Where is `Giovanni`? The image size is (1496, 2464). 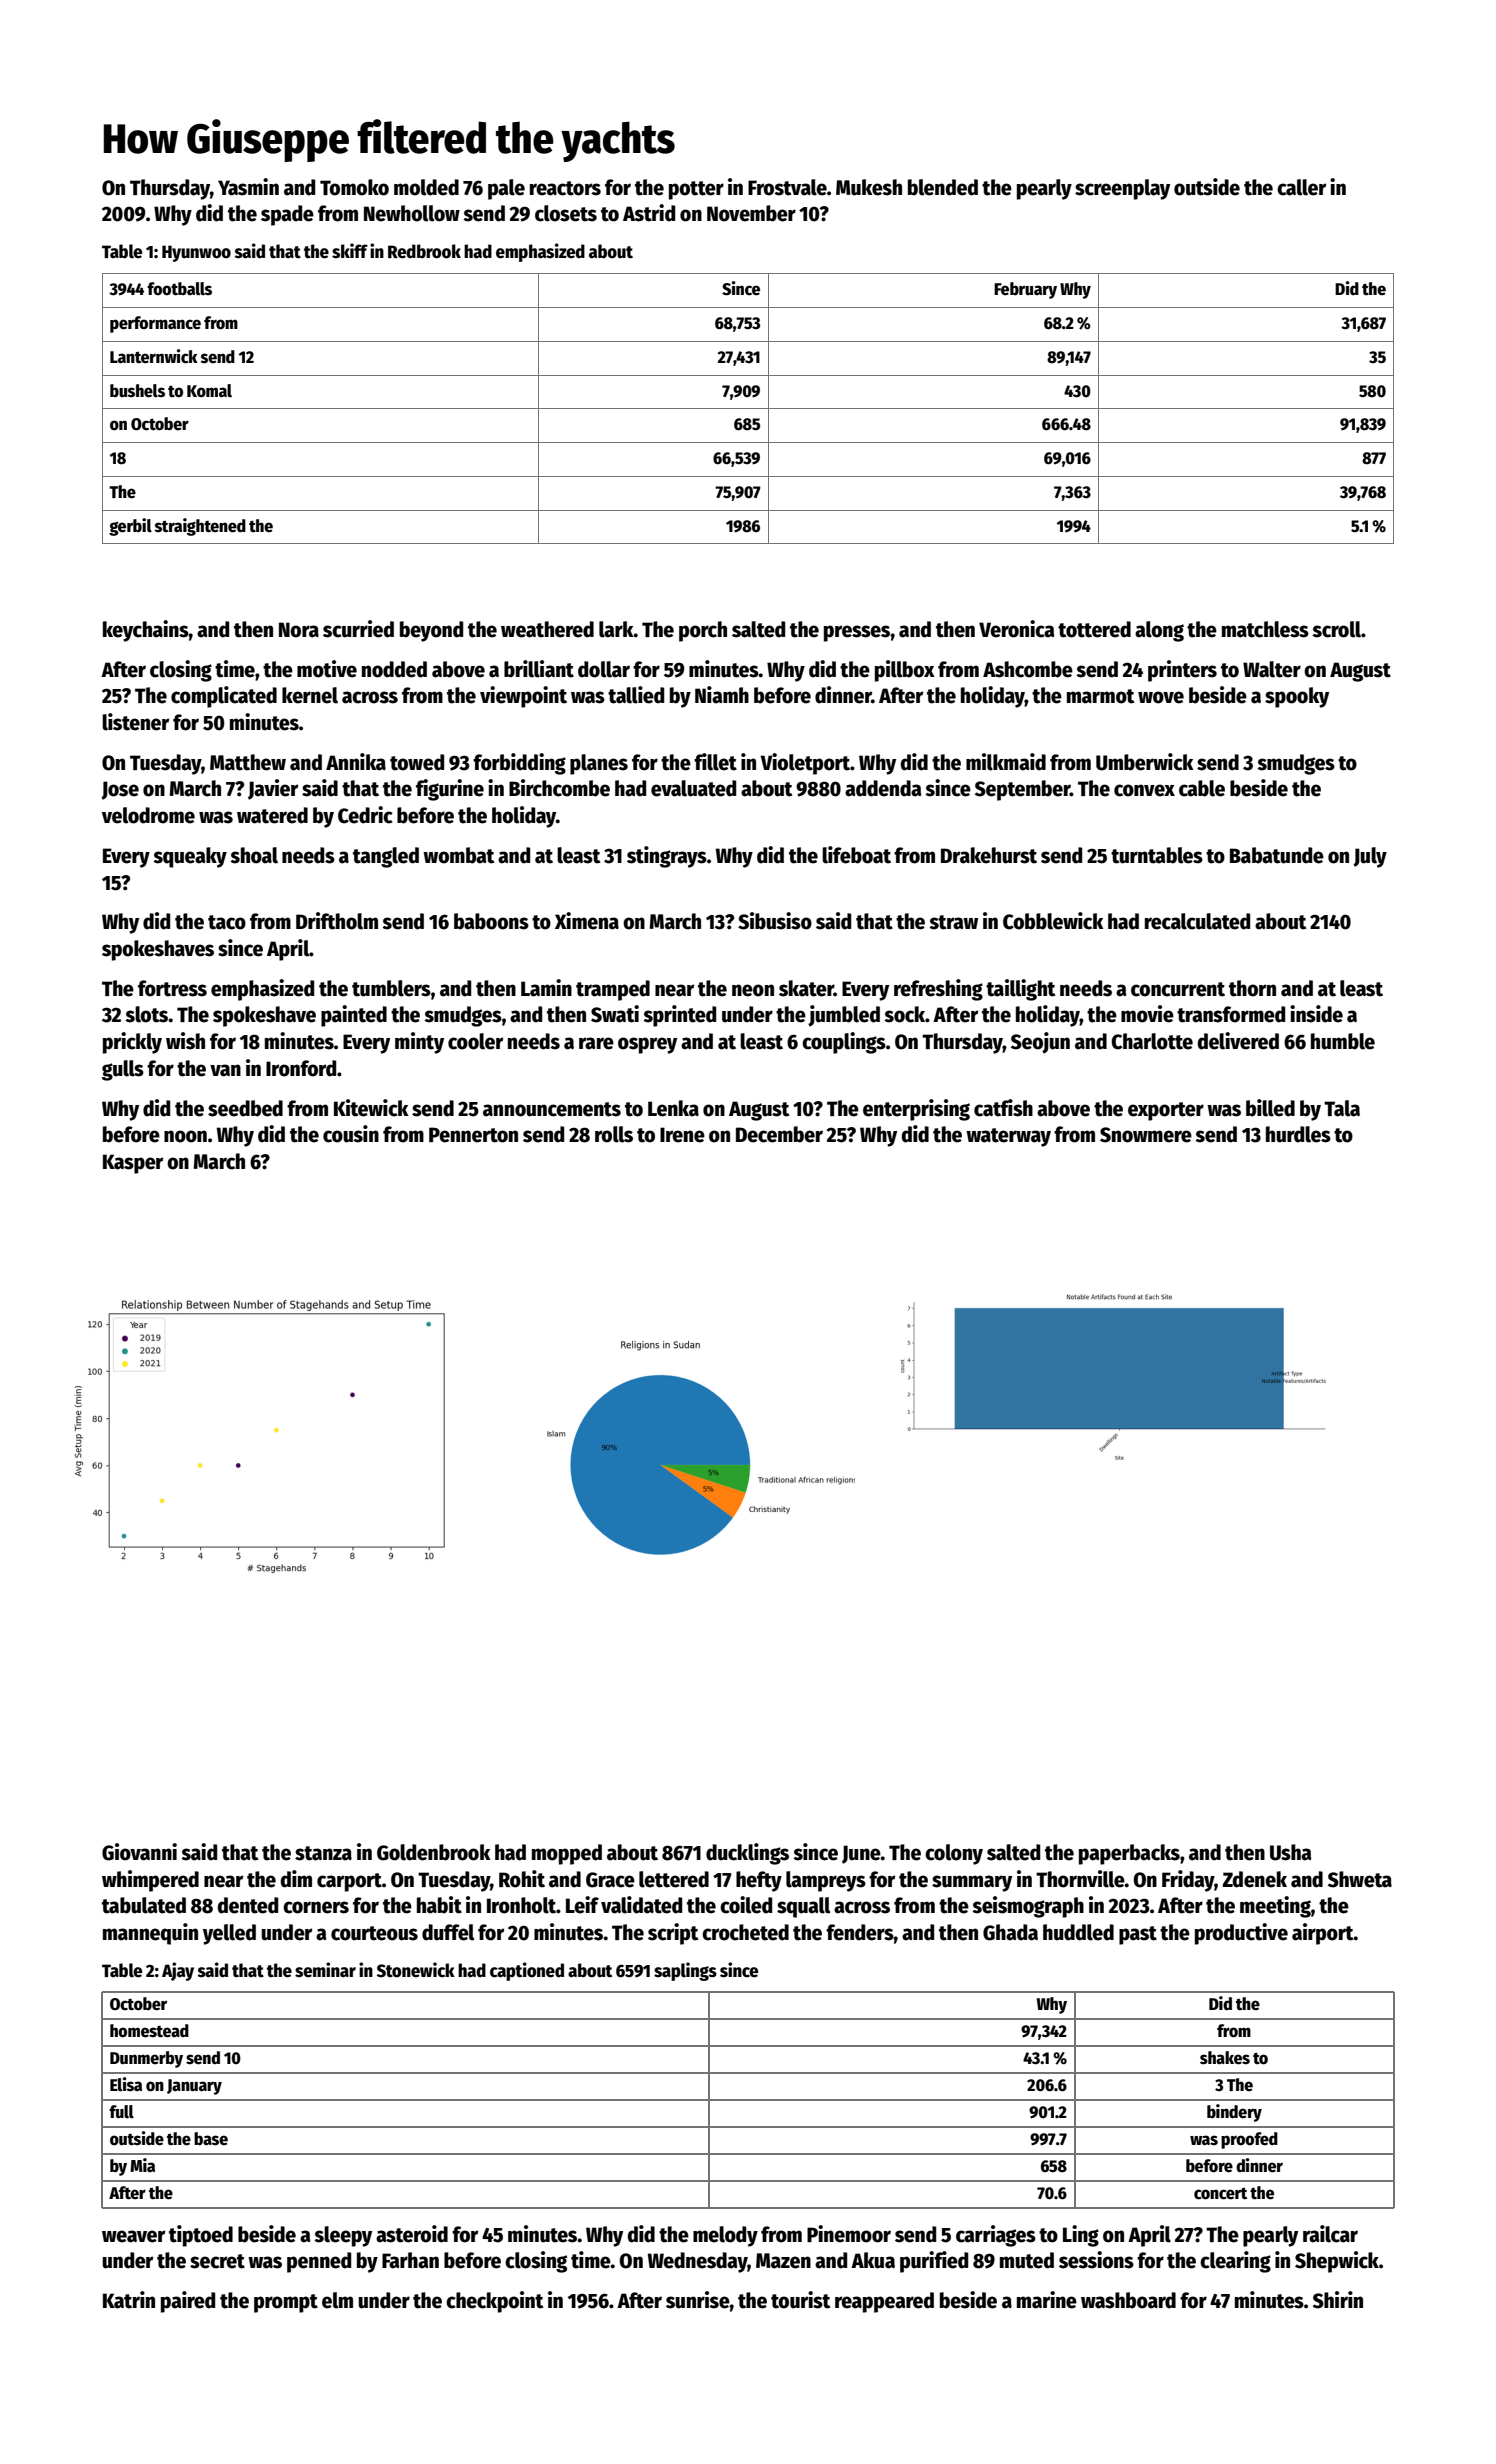
Giovanni is located at coordinates (139, 1852).
